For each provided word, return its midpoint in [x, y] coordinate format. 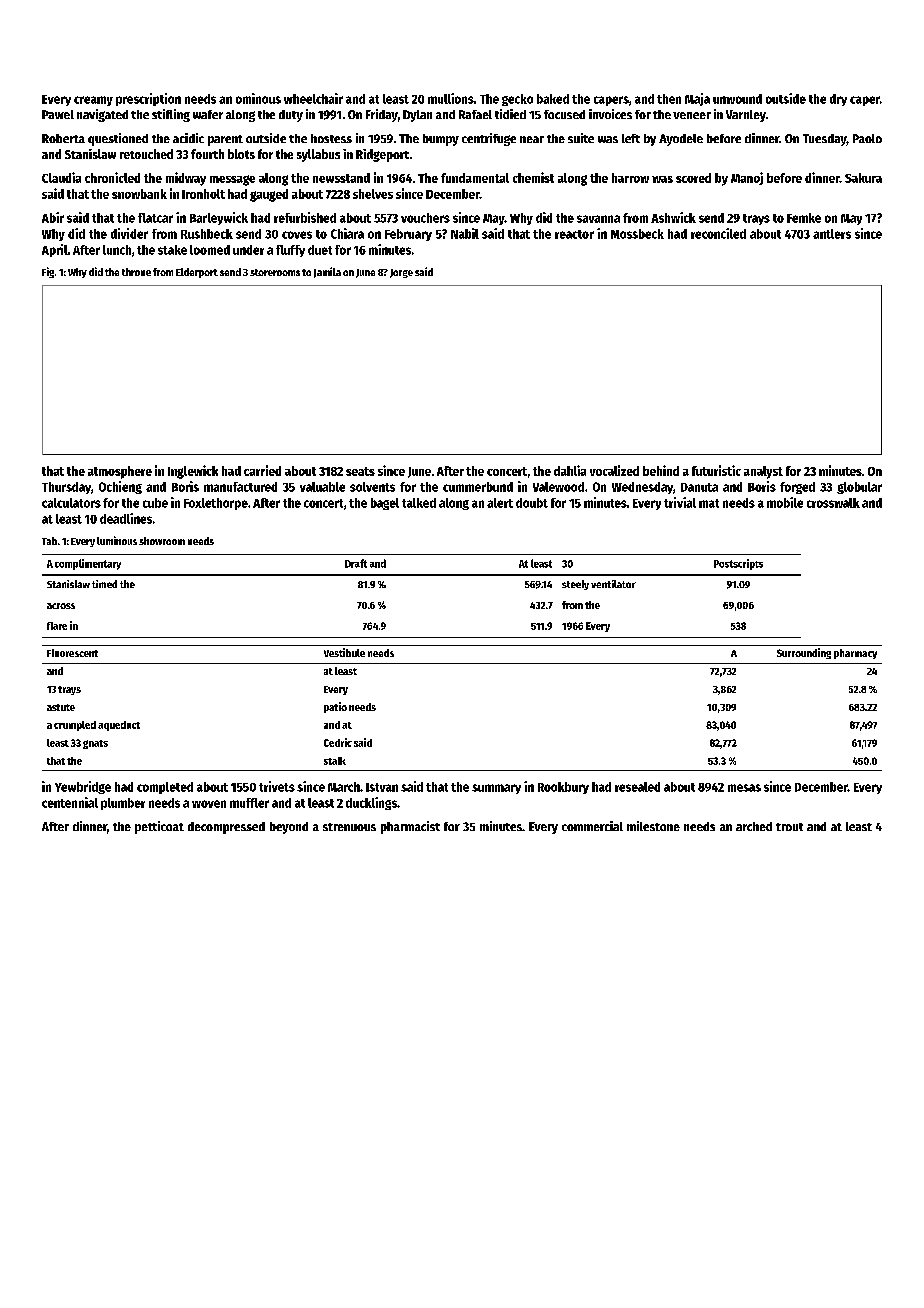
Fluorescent [72, 653]
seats [360, 471]
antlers [832, 234]
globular [859, 488]
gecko [517, 100]
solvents [372, 487]
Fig [48, 272]
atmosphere [120, 472]
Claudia [61, 177]
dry [838, 100]
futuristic [716, 470]
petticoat [159, 827]
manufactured [240, 487]
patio [335, 707]
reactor [574, 234]
